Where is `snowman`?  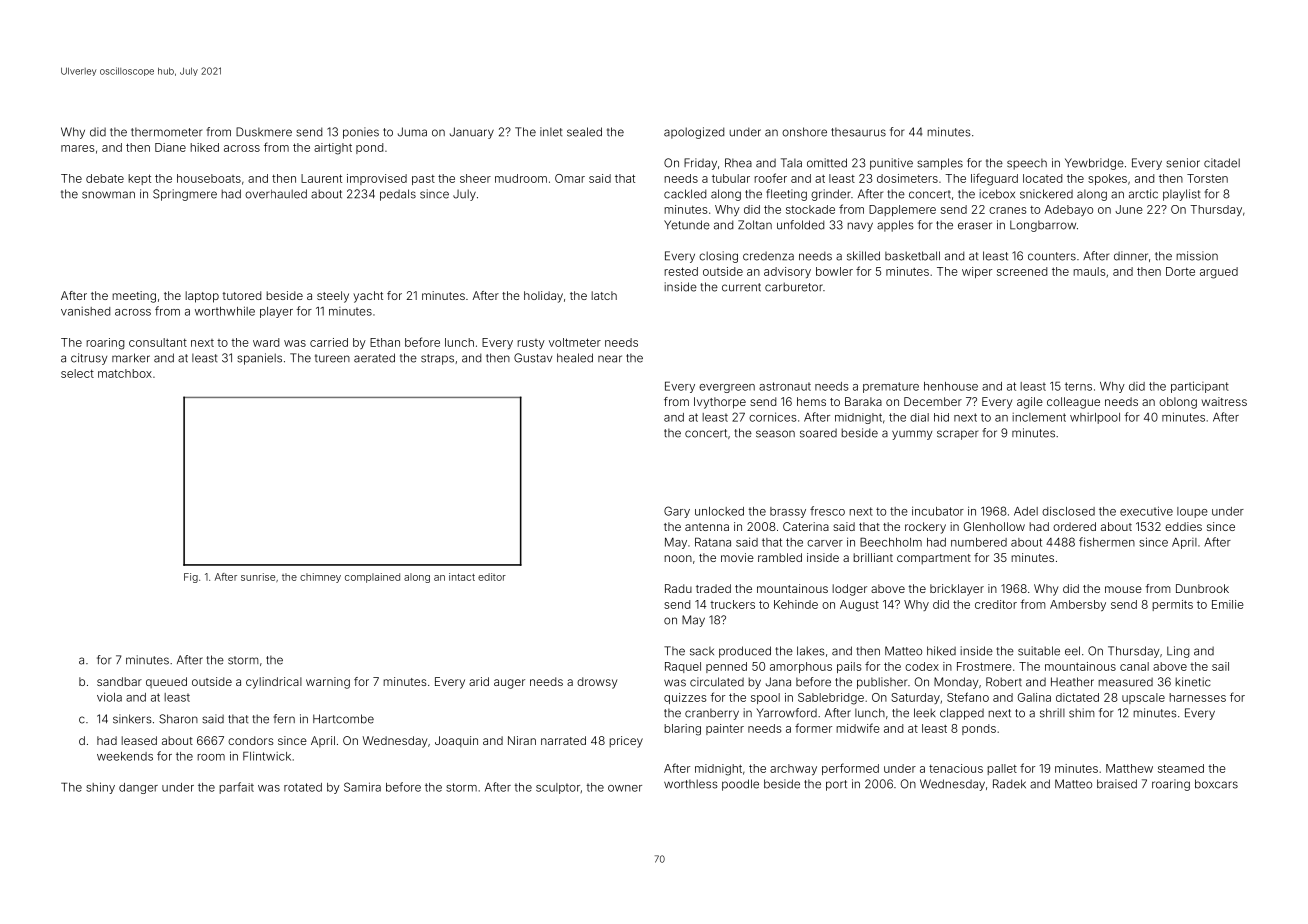
snowman is located at coordinates (108, 195).
